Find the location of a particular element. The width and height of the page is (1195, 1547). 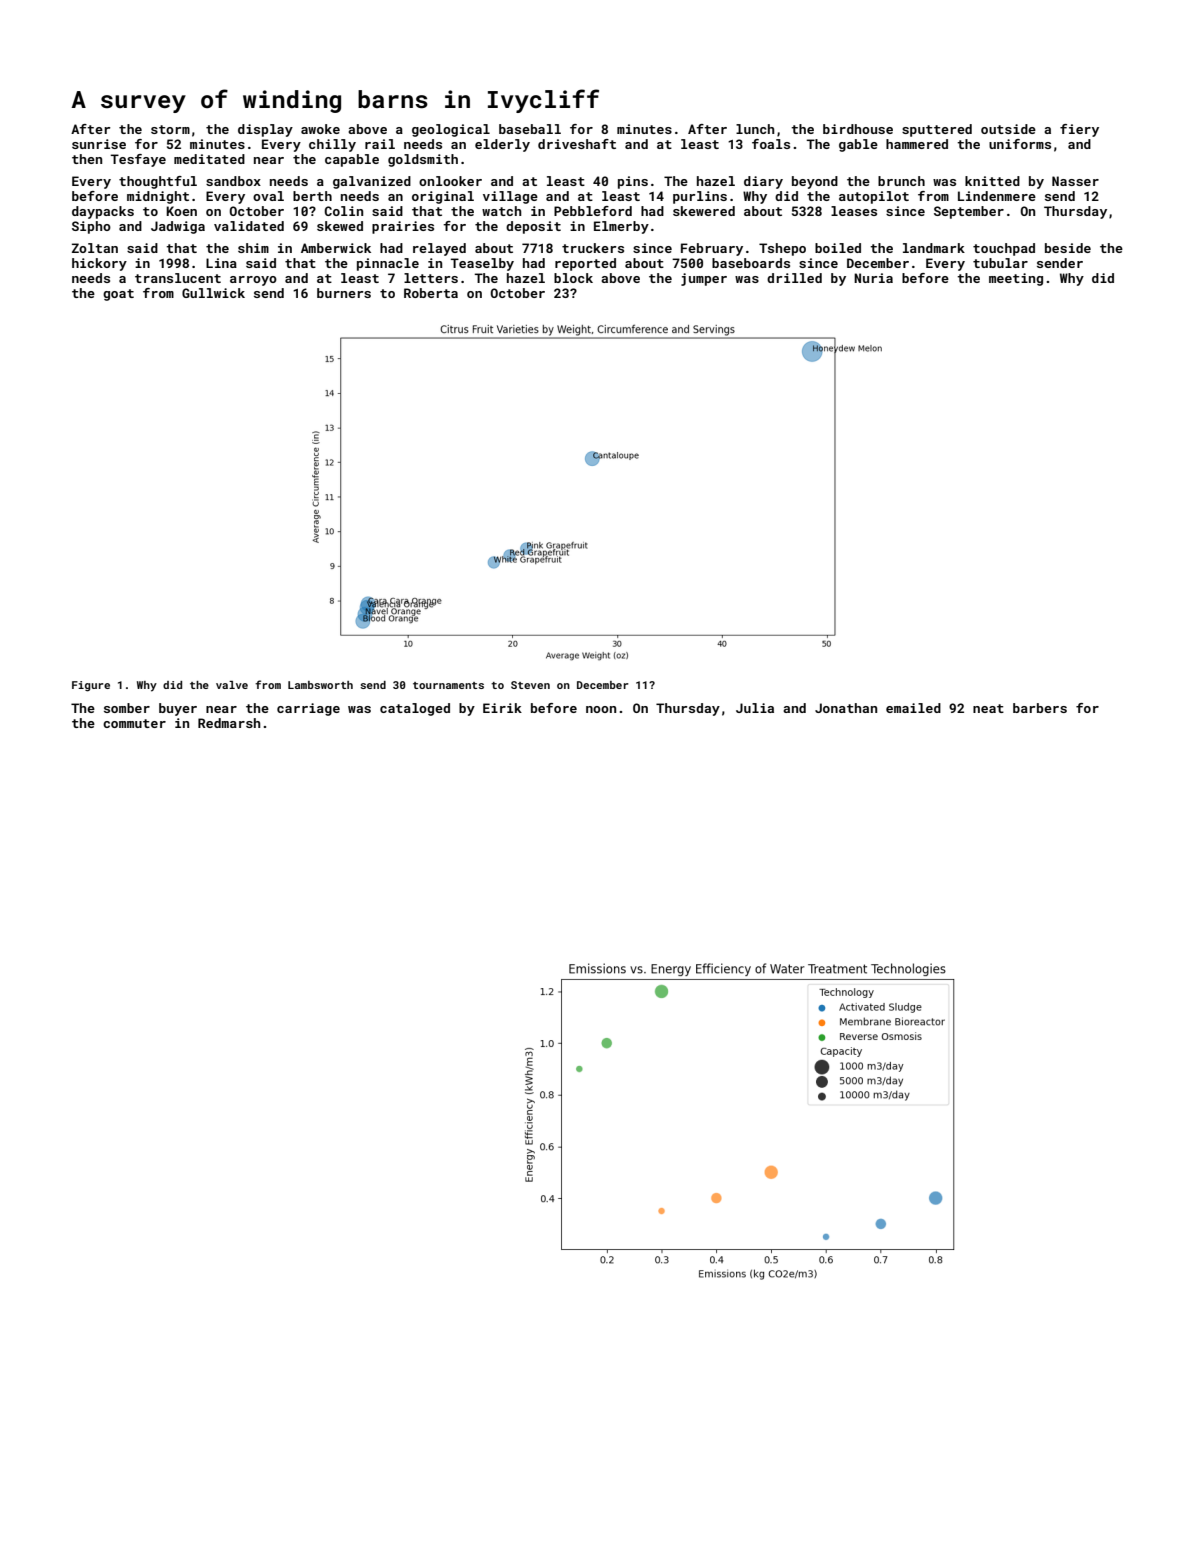

carriage is located at coordinates (308, 709).
